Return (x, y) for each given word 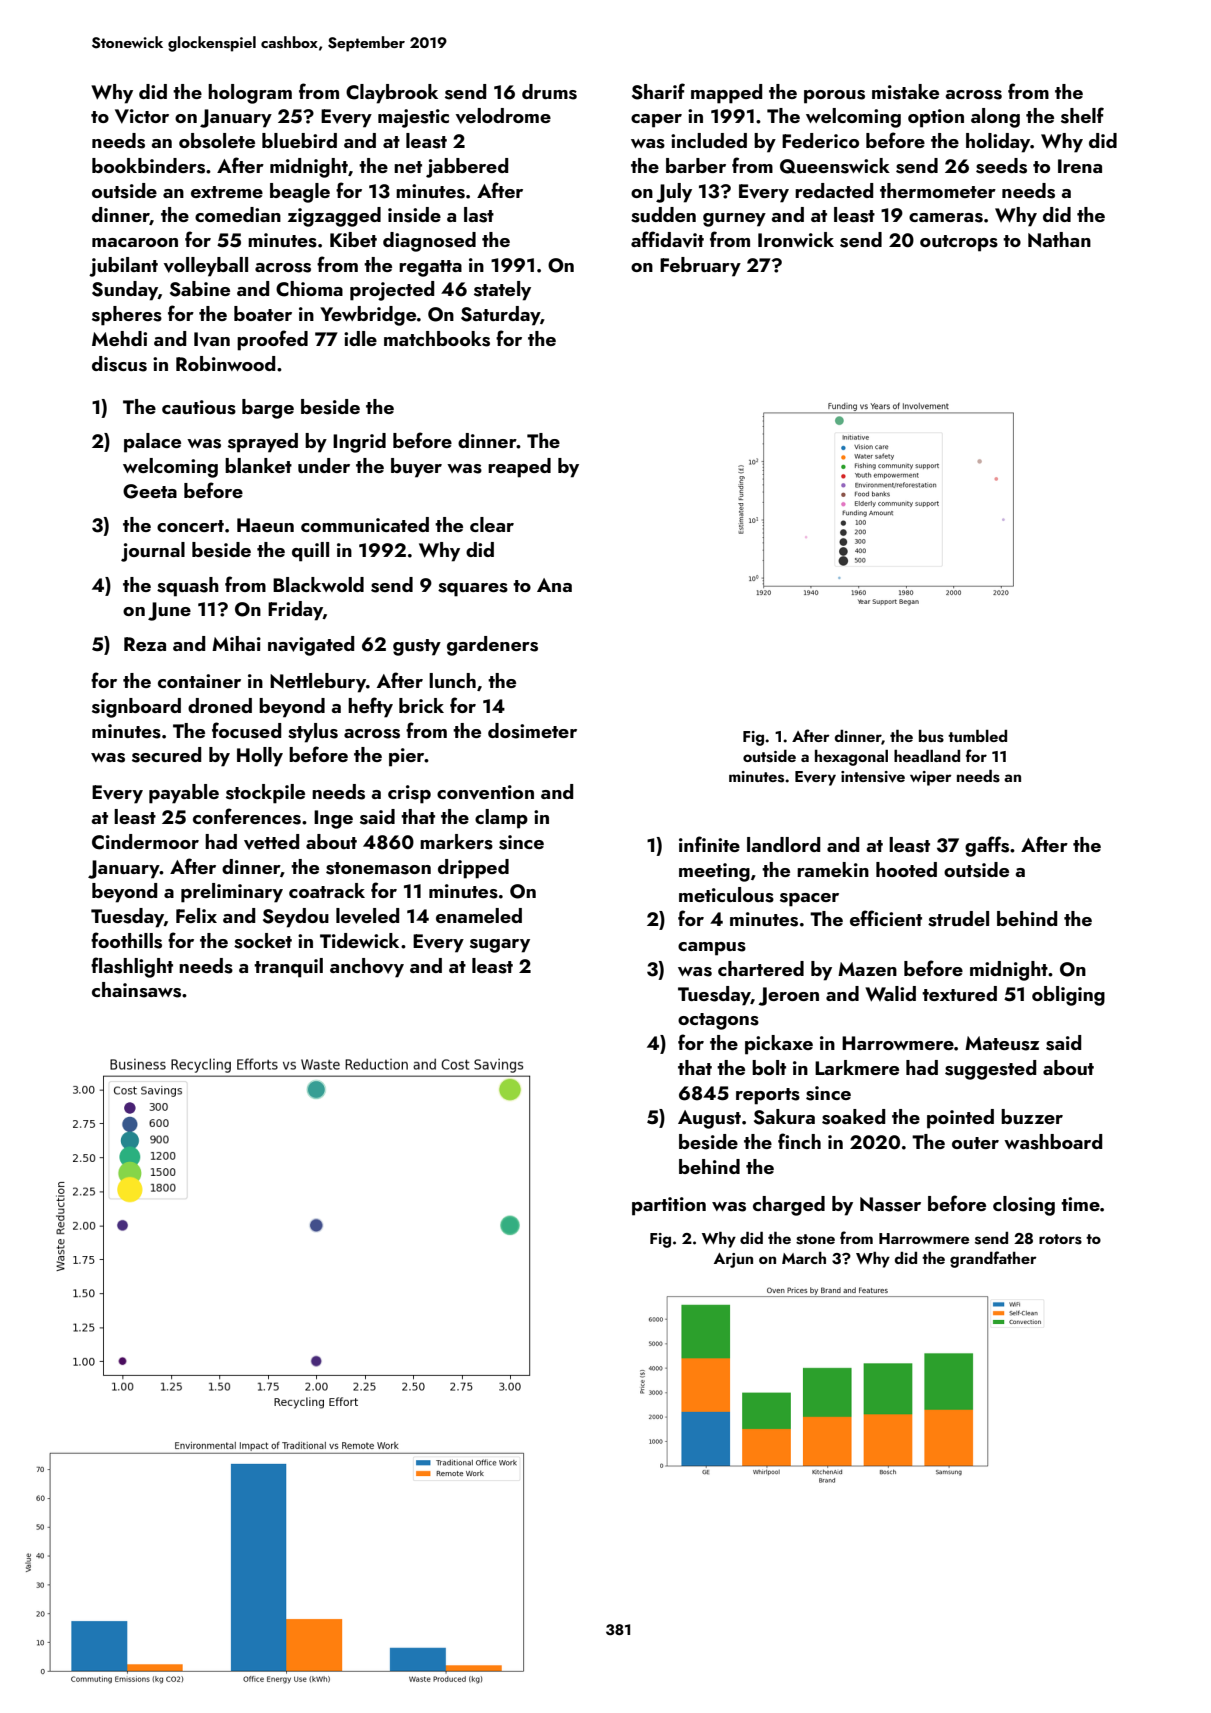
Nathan (1059, 239)
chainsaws (136, 990)
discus (119, 364)
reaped (519, 468)
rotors (1060, 1239)
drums (549, 92)
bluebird (299, 140)
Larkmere (857, 1067)
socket (263, 941)
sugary (500, 946)
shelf (1082, 115)
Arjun (733, 1260)
